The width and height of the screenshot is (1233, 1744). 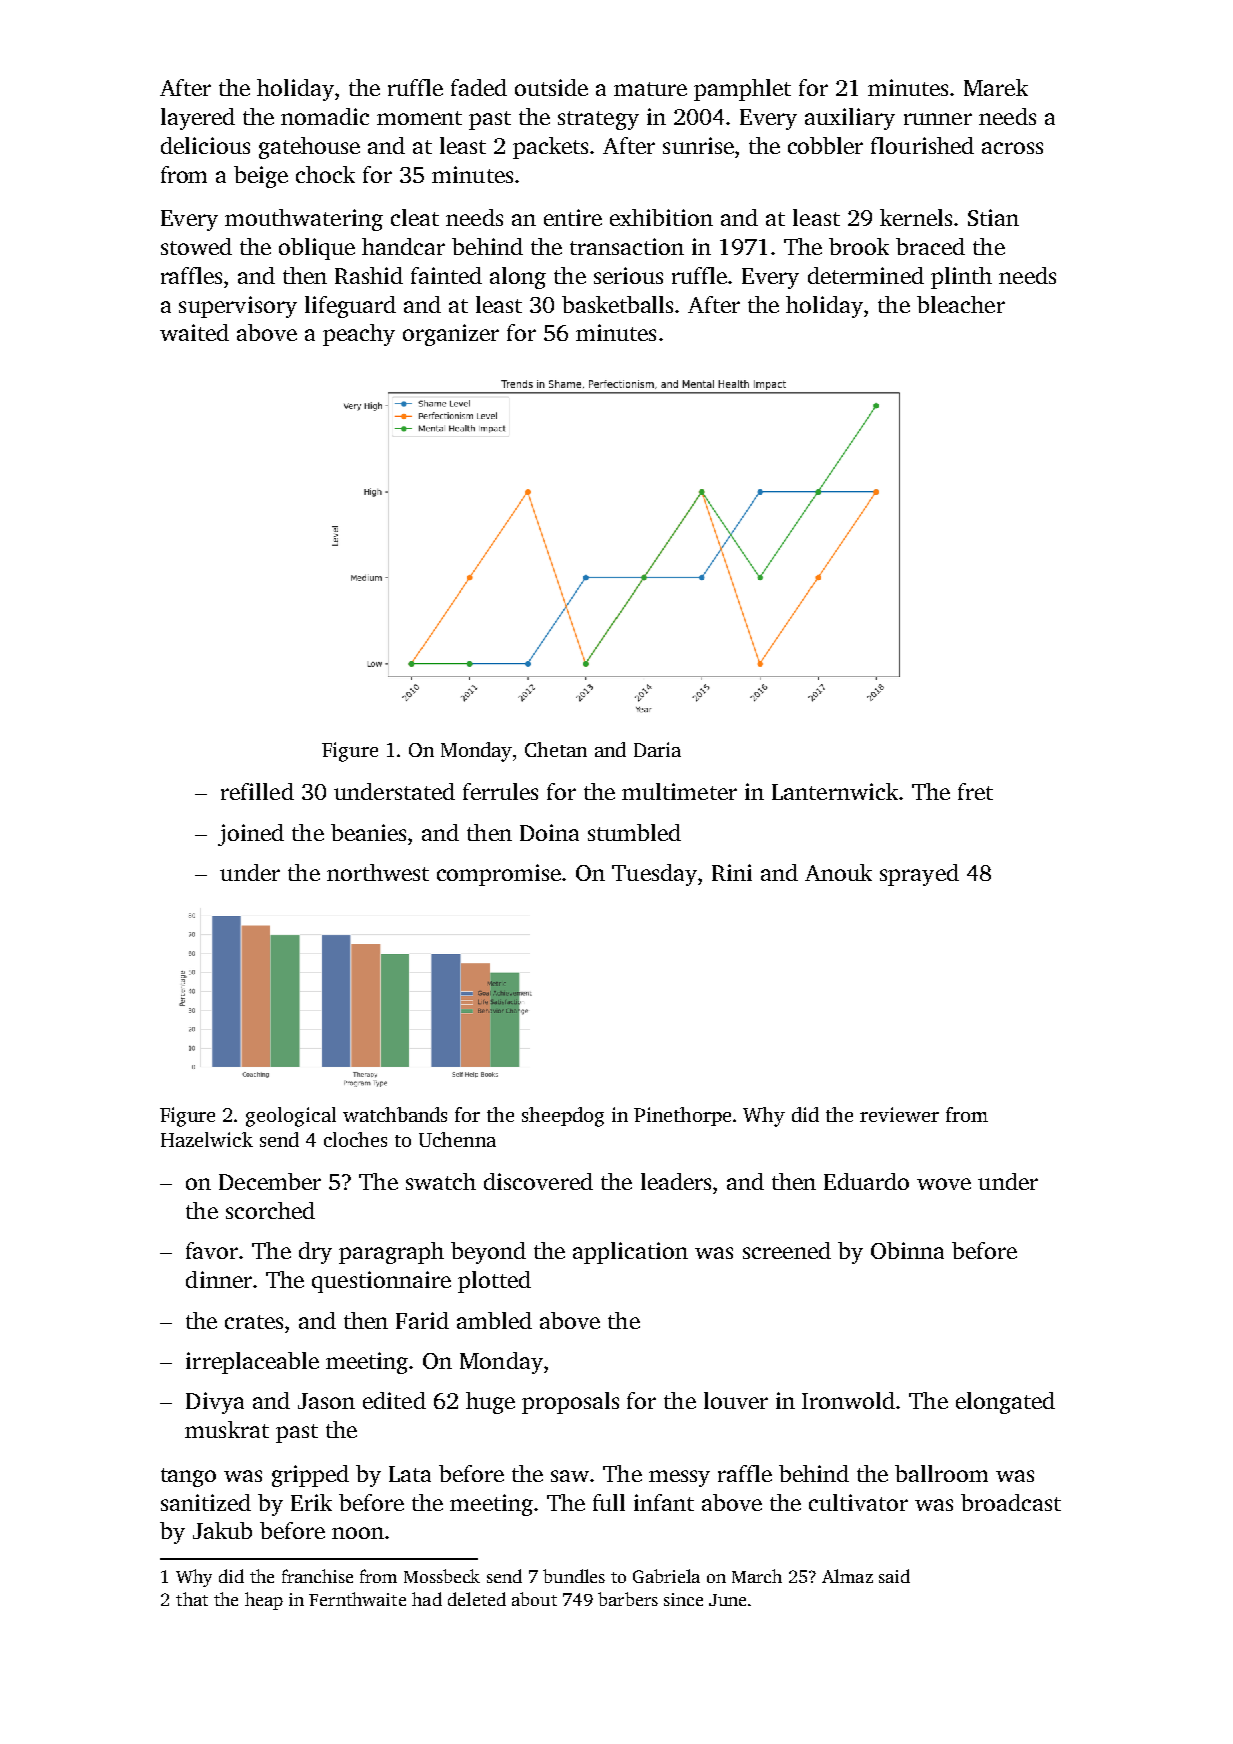 I want to click on mouthwatering, so click(x=304, y=220).
